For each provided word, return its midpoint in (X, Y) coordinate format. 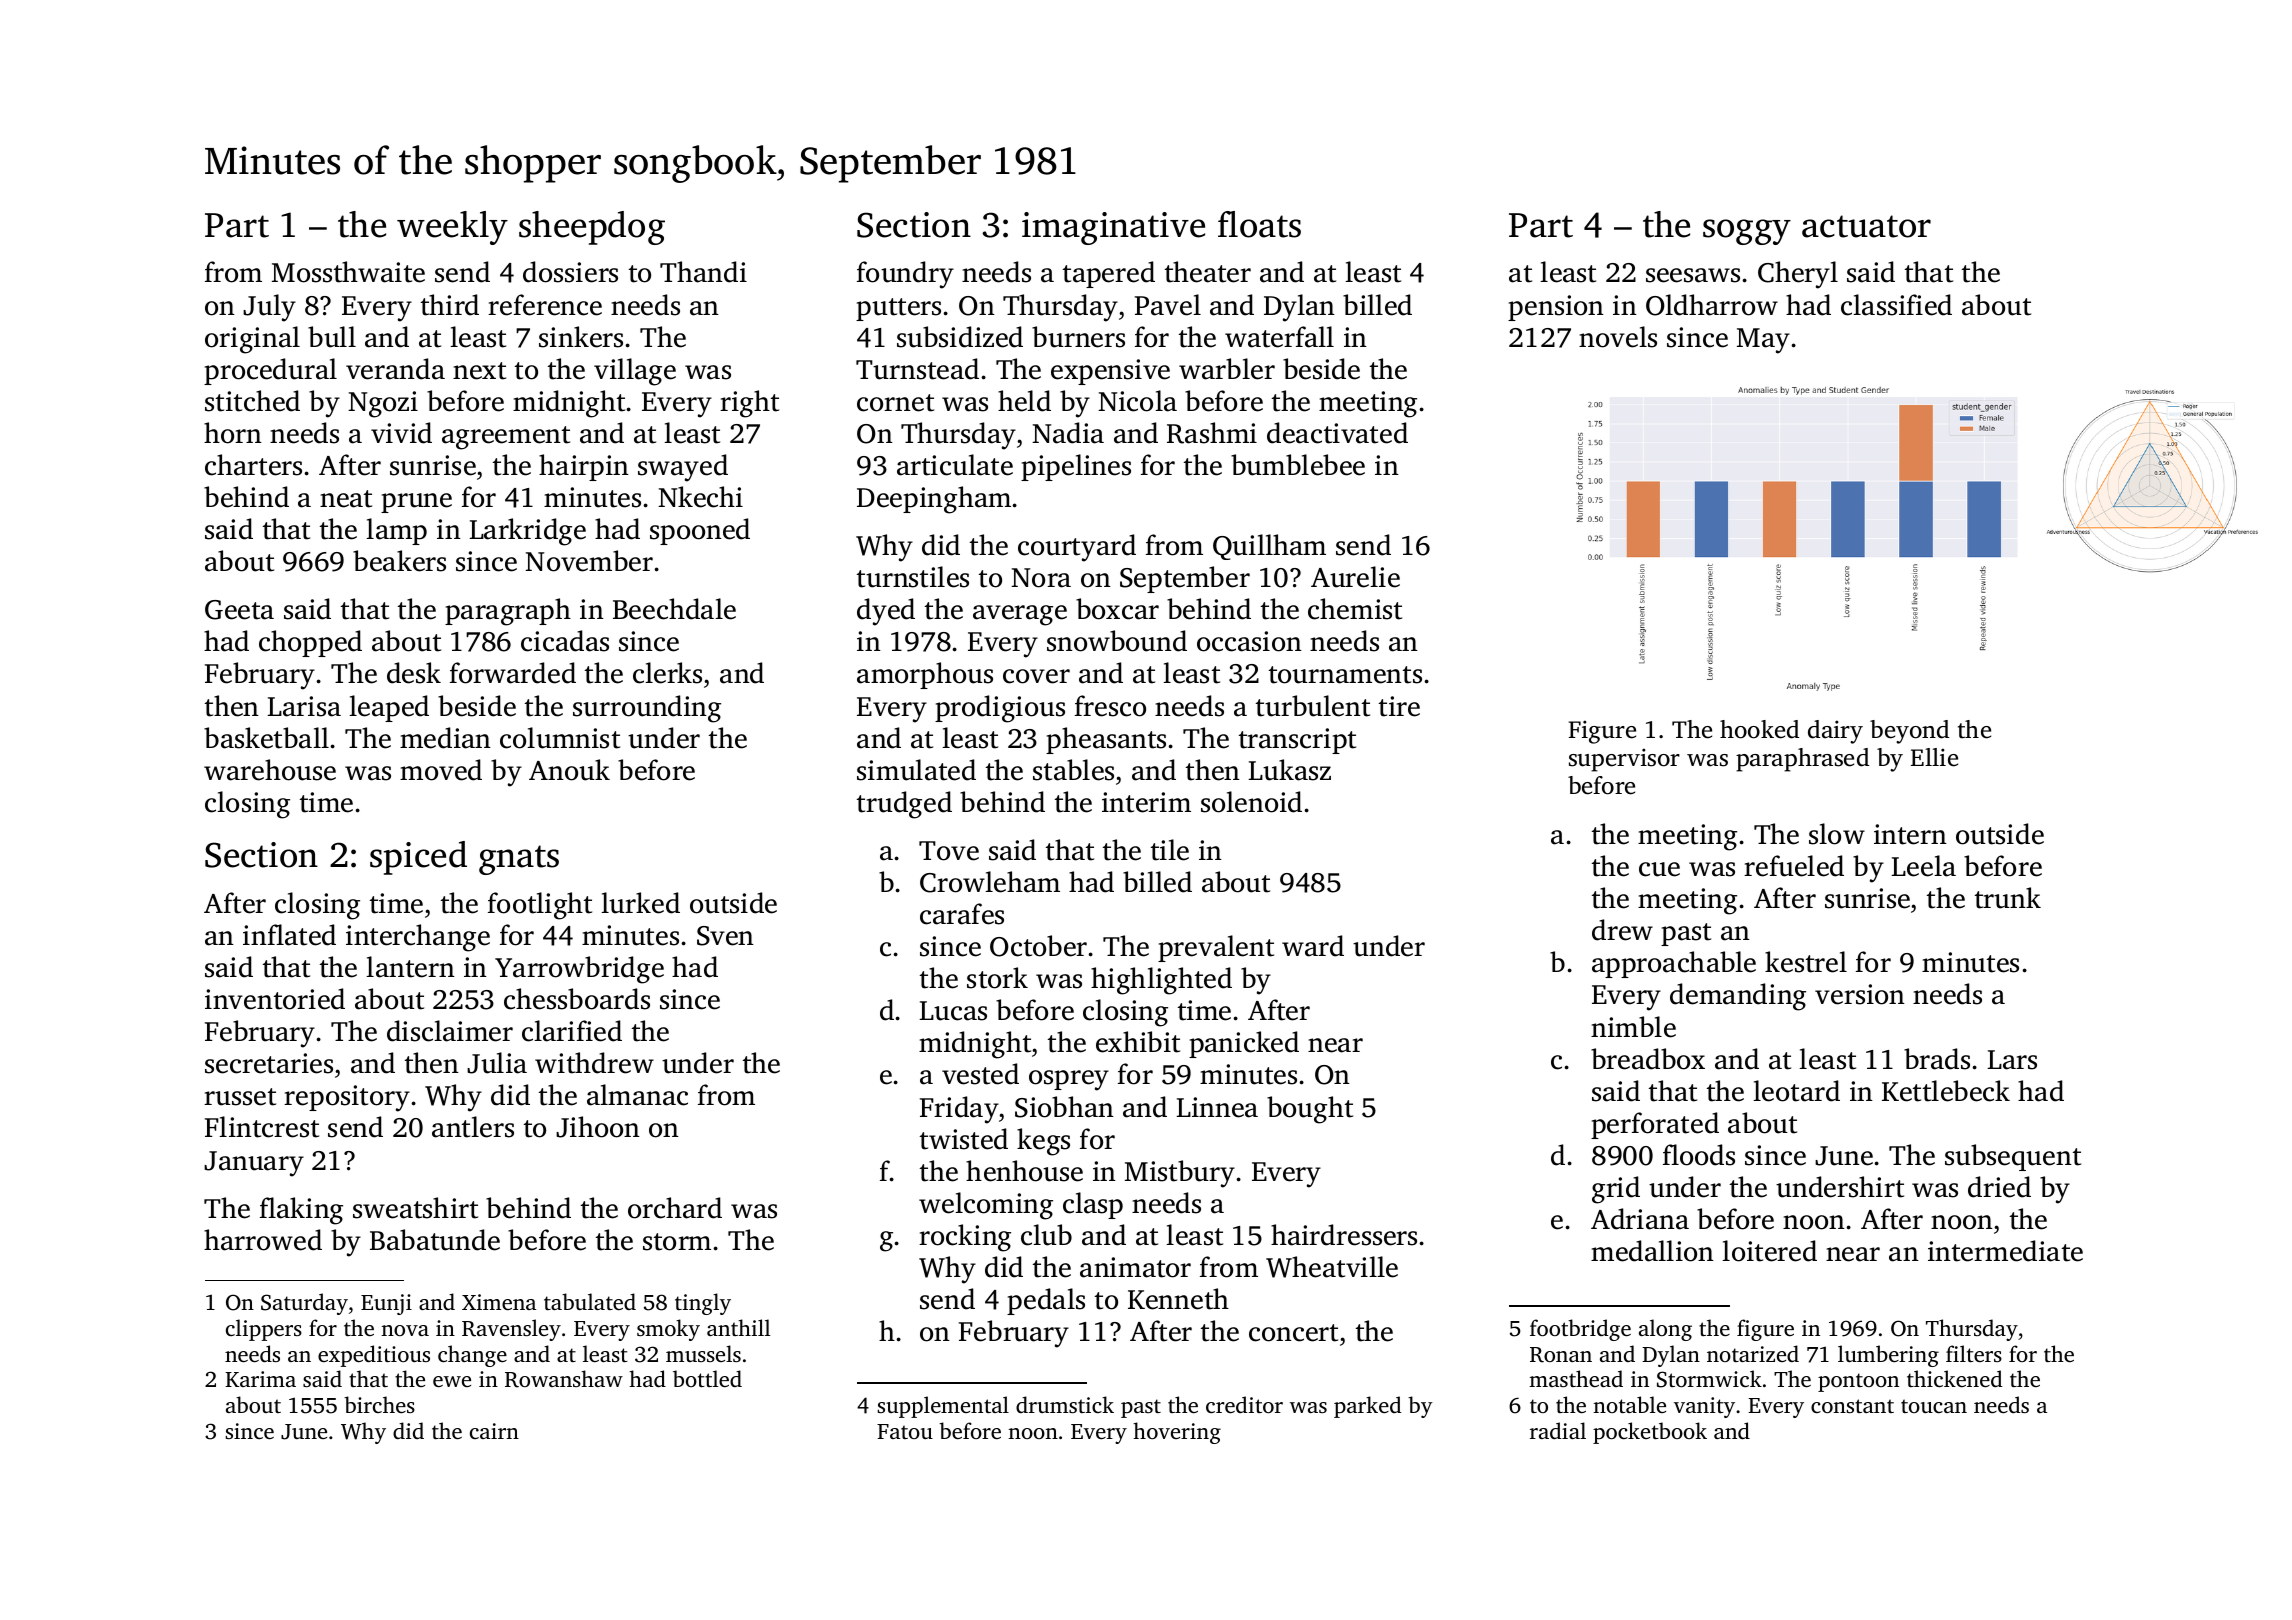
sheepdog (592, 228)
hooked (1759, 729)
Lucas (953, 1011)
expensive (1110, 372)
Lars (2012, 1060)
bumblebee (1298, 465)
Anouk (569, 770)
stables (1073, 770)
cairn (494, 1431)
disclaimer (450, 1031)
